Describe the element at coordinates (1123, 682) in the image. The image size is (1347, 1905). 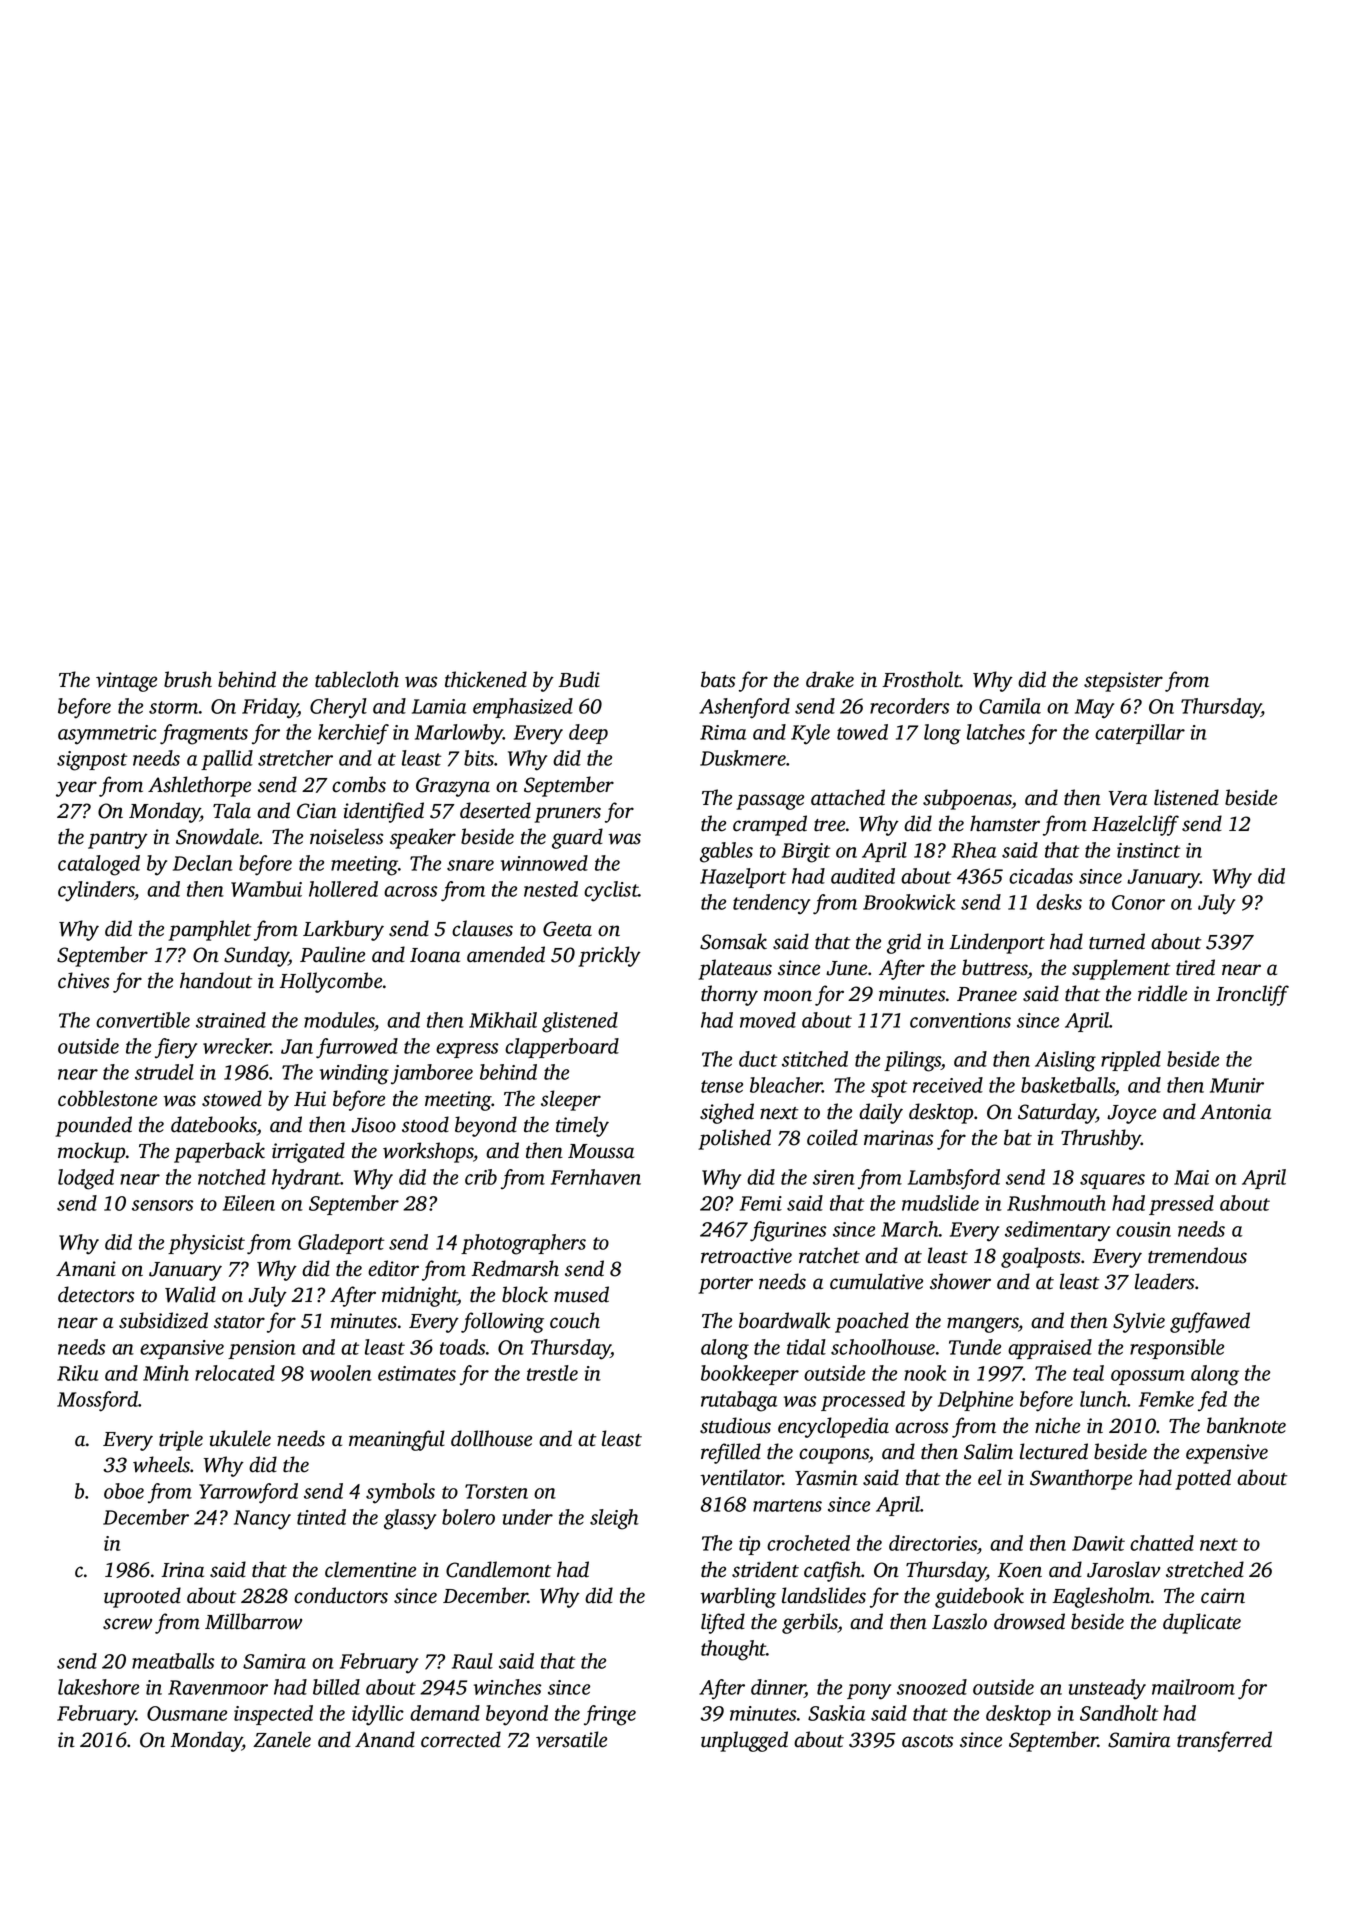
I see `stepsister` at that location.
